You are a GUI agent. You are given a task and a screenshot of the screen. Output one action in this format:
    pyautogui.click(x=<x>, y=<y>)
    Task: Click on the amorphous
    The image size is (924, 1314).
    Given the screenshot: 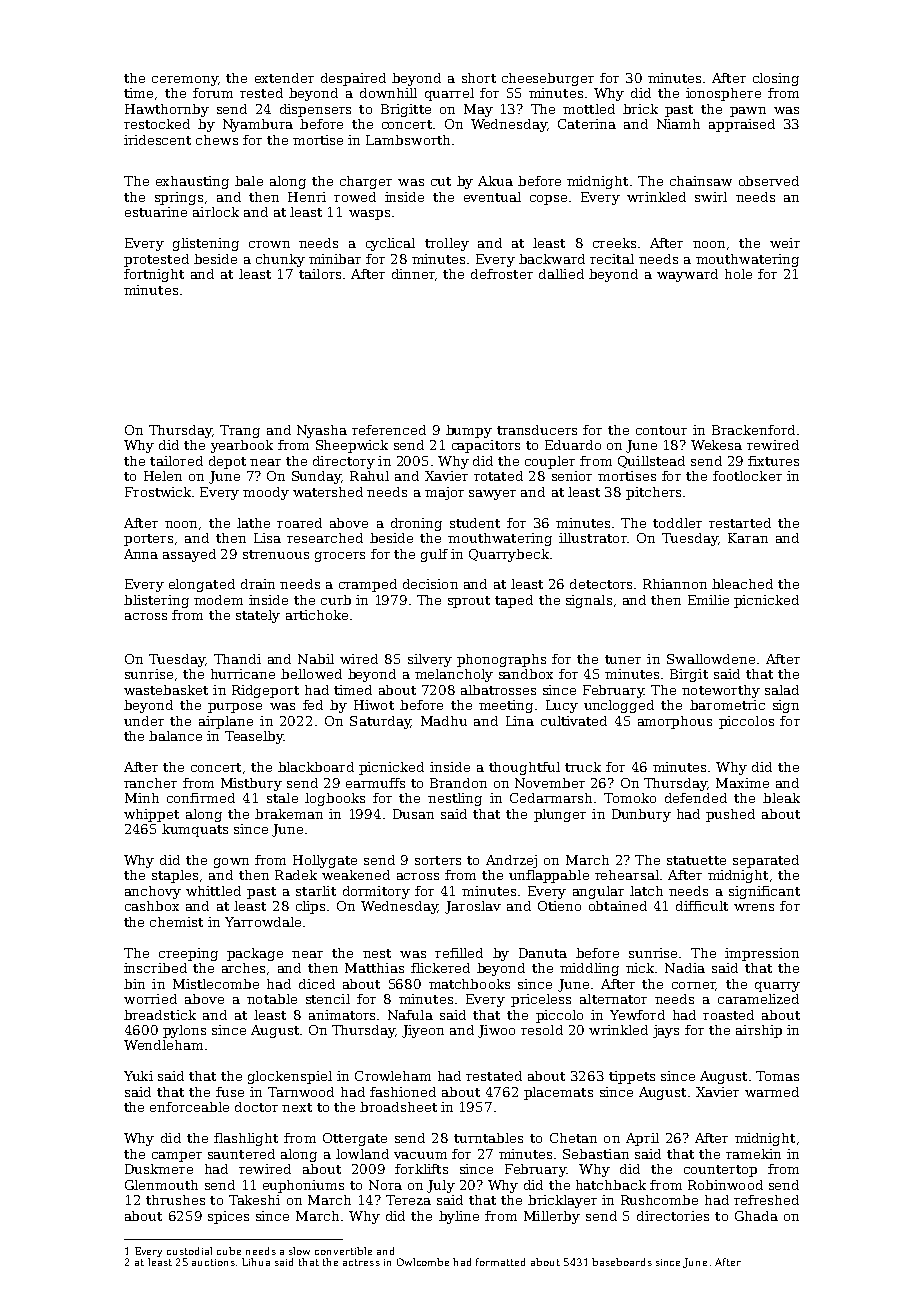 What is the action you would take?
    pyautogui.click(x=675, y=722)
